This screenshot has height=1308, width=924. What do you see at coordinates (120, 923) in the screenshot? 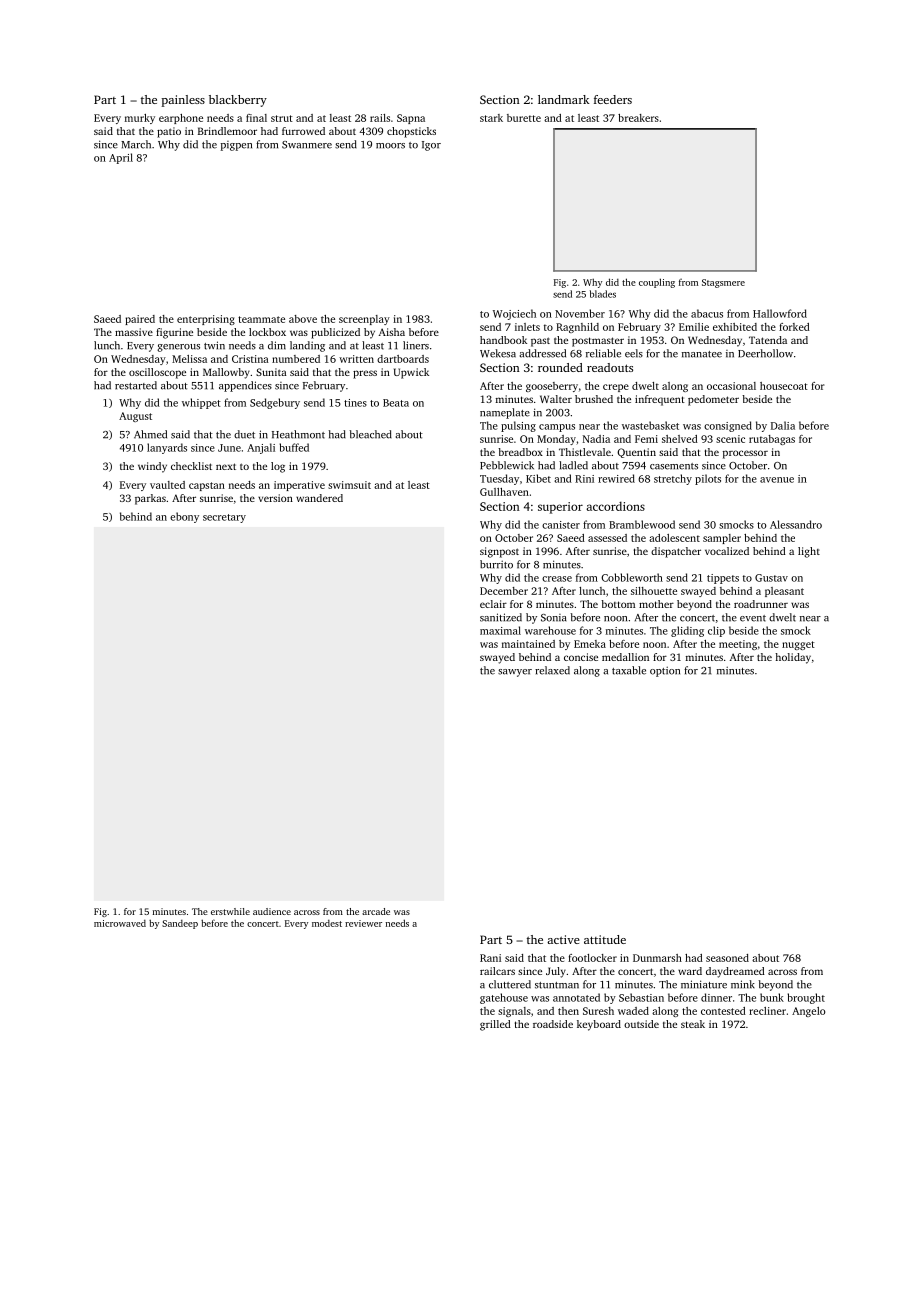
I see `microwaved` at bounding box center [120, 923].
